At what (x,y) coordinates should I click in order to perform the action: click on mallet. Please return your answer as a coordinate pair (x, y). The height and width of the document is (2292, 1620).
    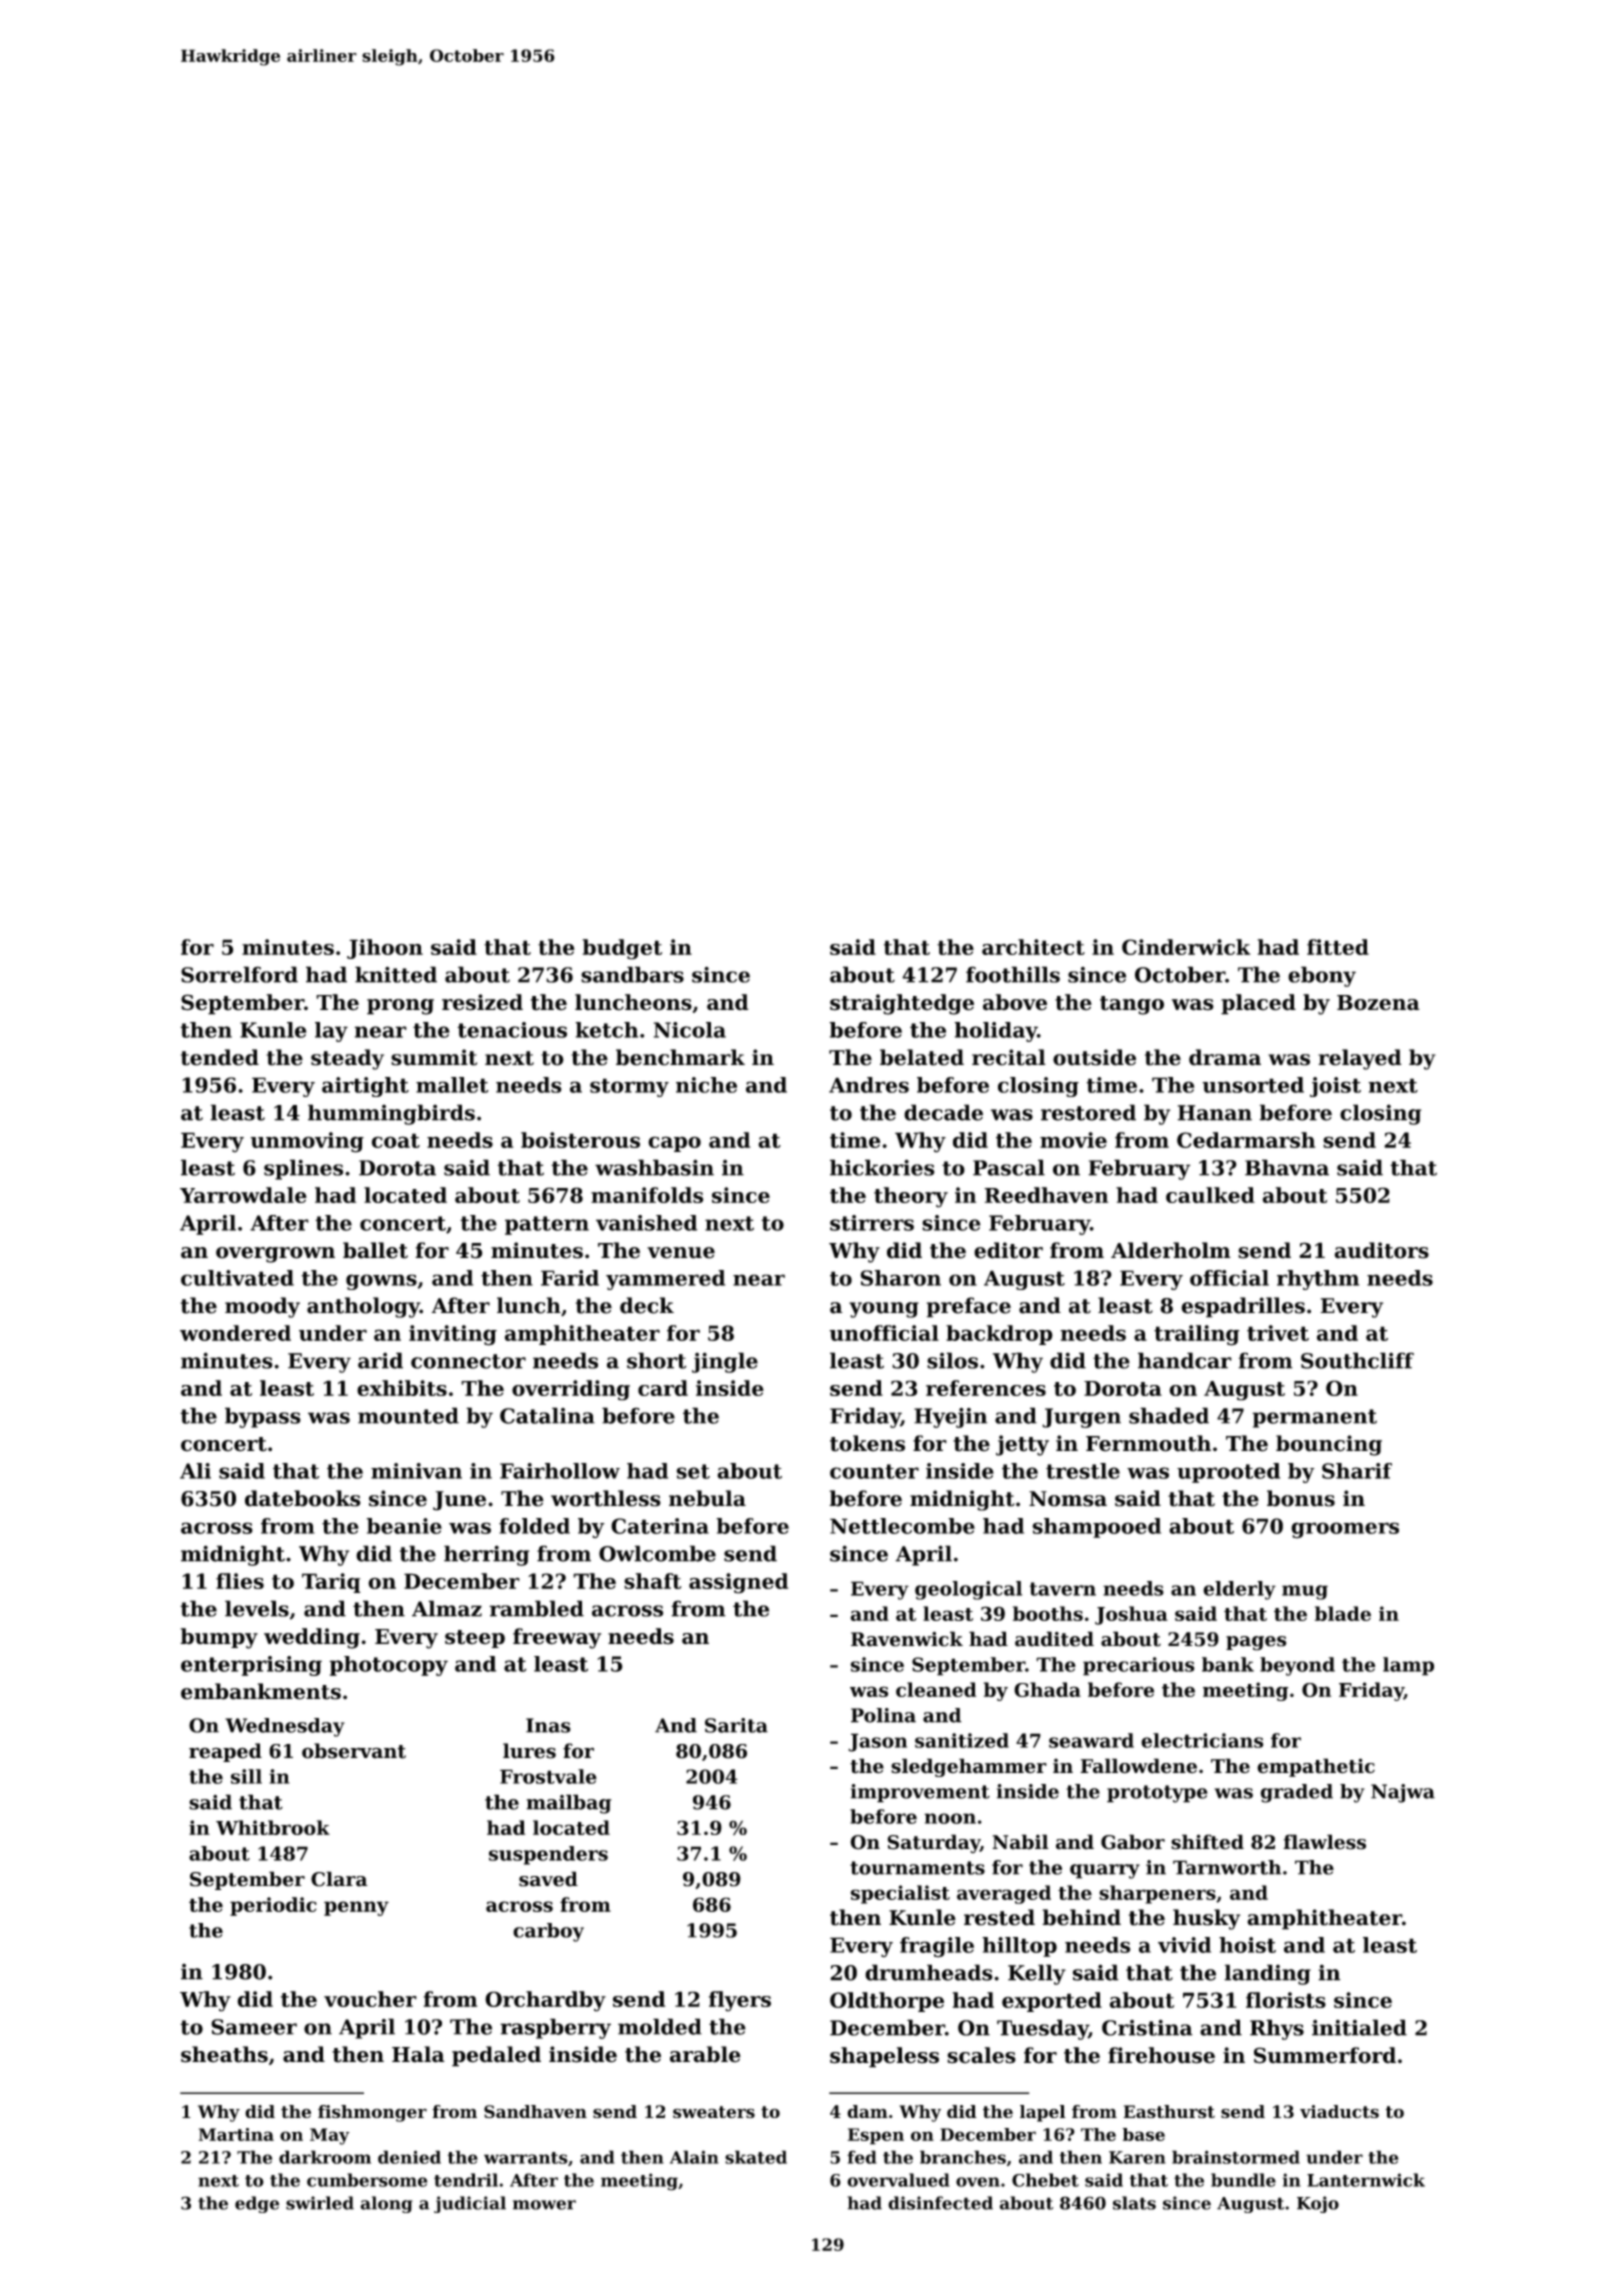
    Looking at the image, I should click on (452, 1085).
